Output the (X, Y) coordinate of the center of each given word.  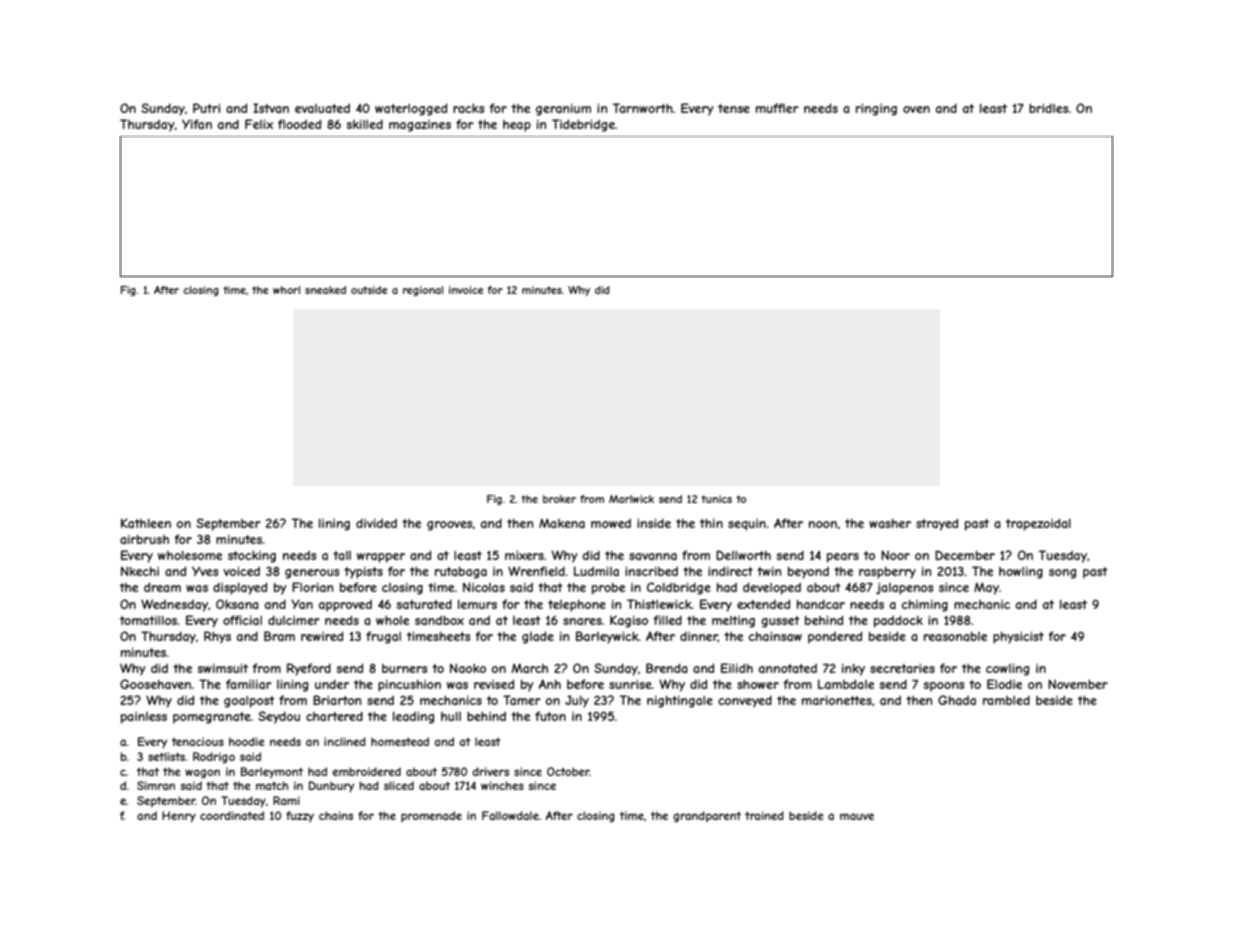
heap (517, 126)
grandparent (707, 816)
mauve (857, 816)
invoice (466, 290)
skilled (364, 124)
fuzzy (300, 816)
